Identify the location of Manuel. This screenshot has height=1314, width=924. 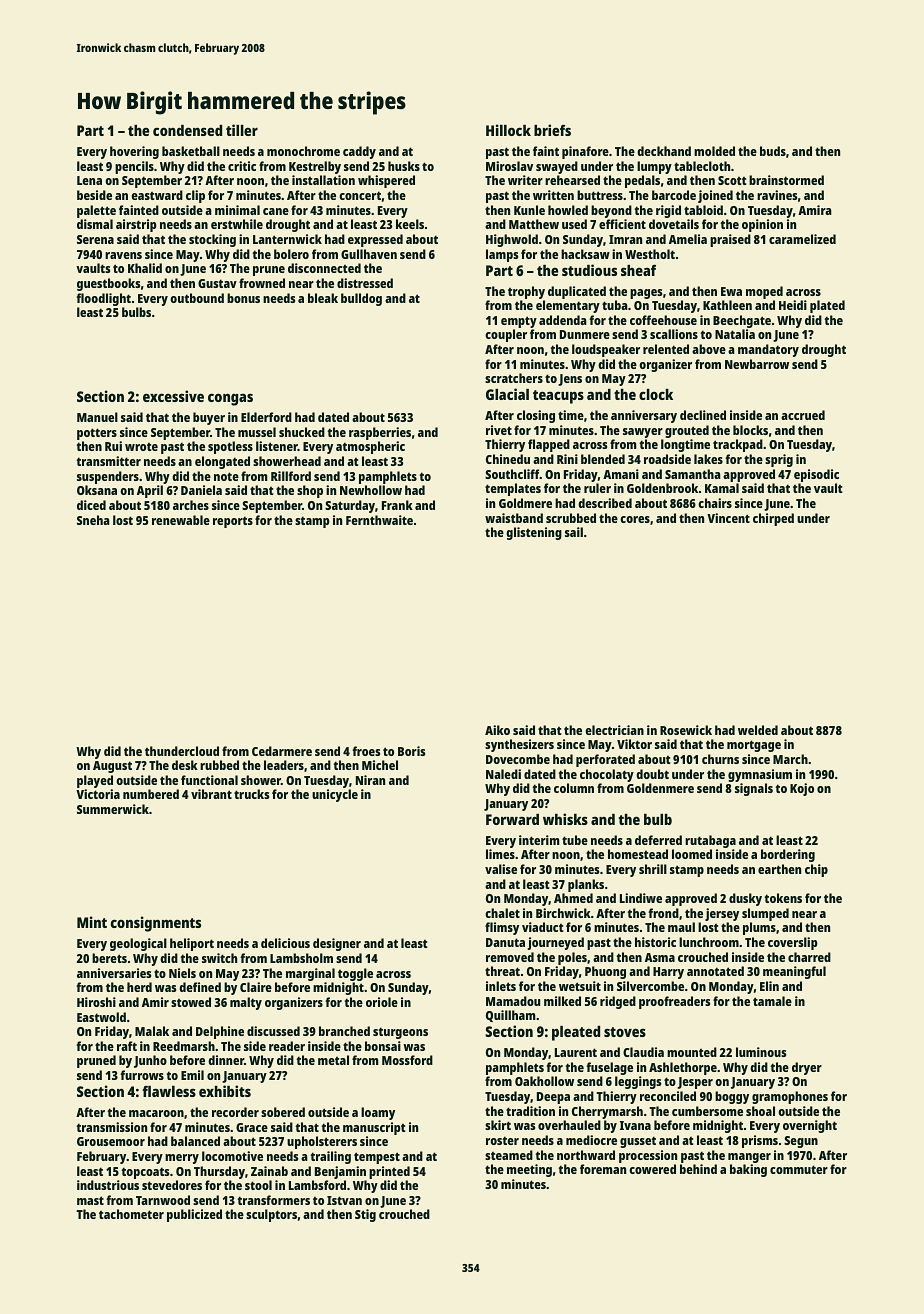
(97, 417).
